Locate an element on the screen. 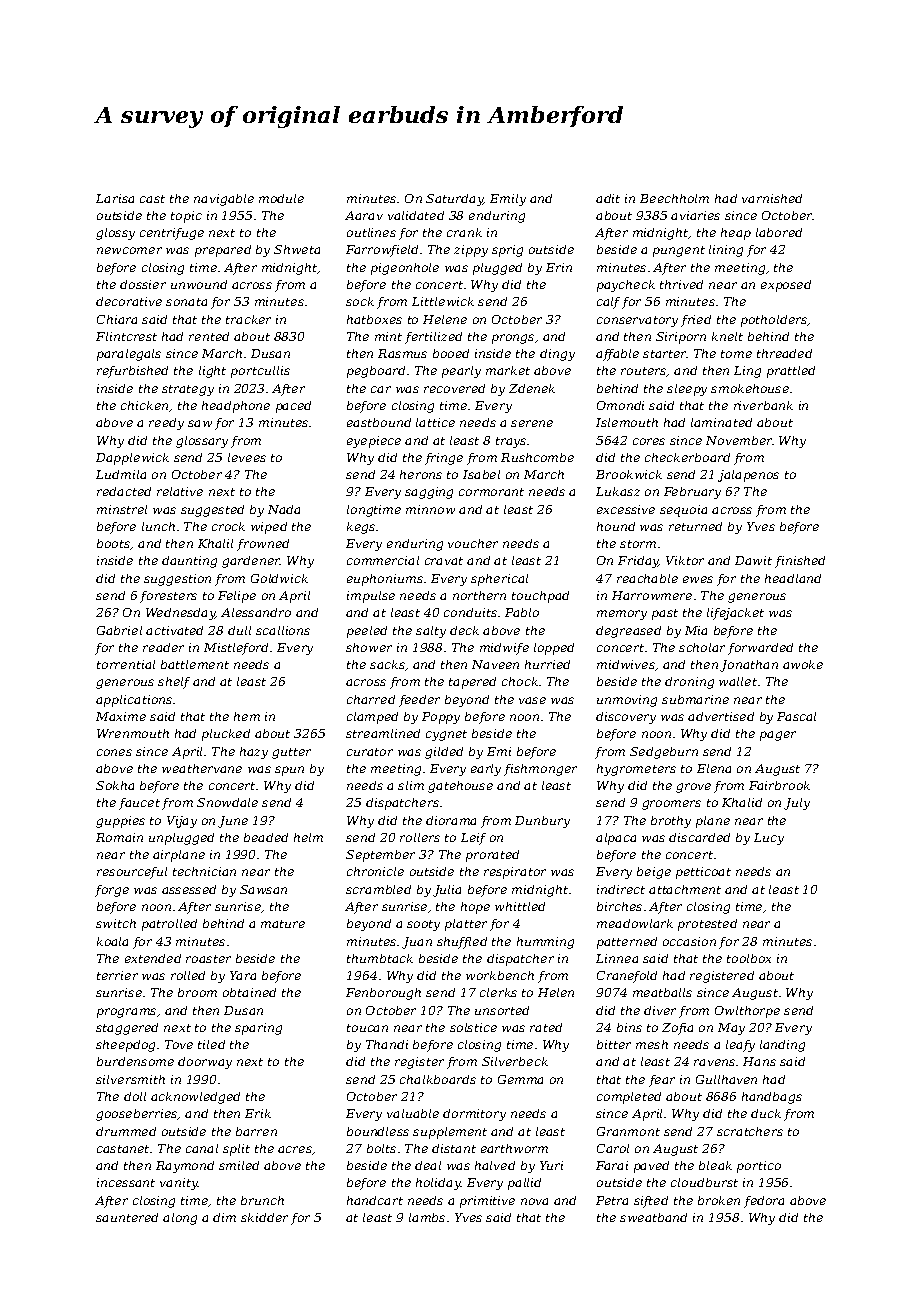  sauntered is located at coordinates (127, 1217).
